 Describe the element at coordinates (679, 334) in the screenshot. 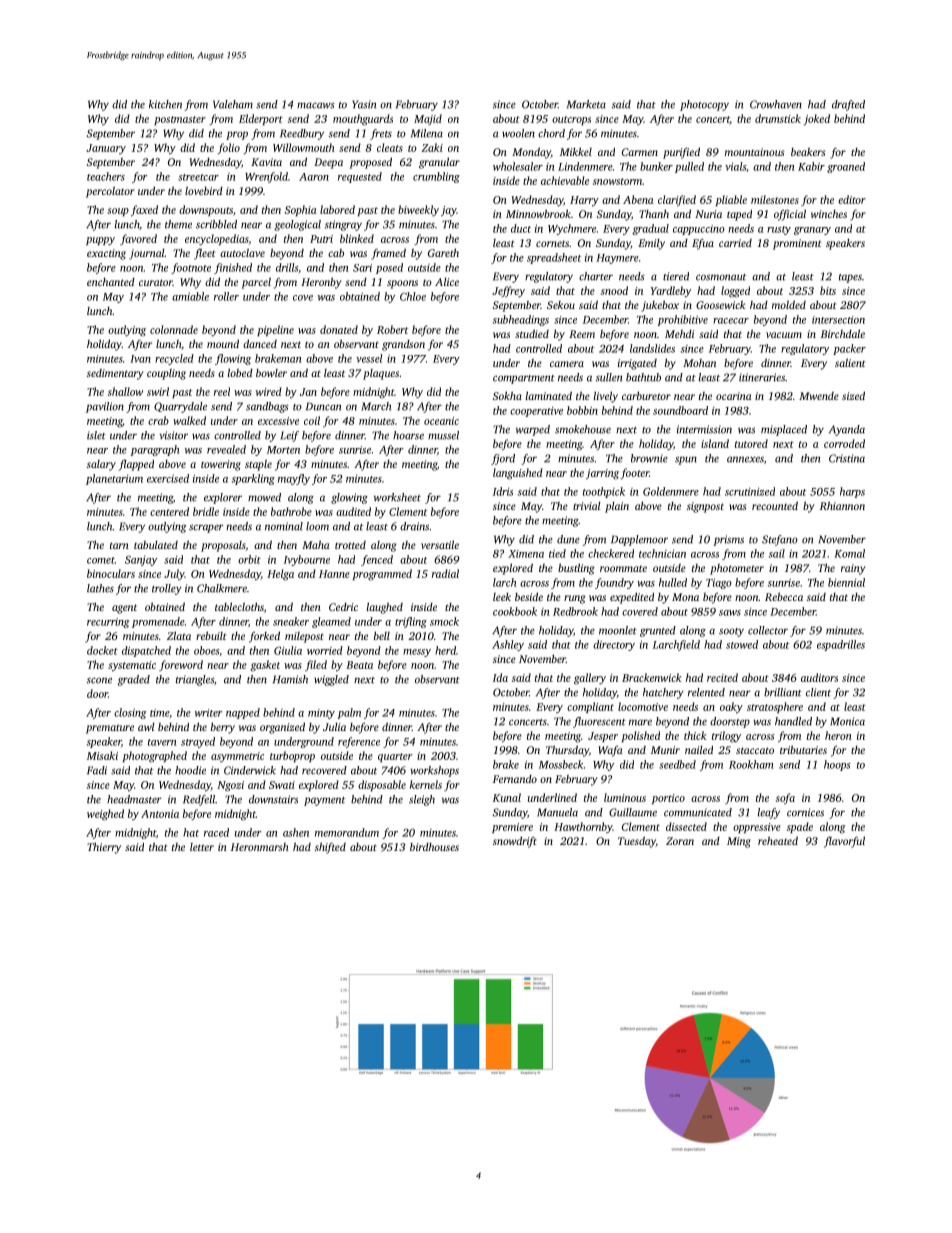

I see `Mehdi` at that location.
